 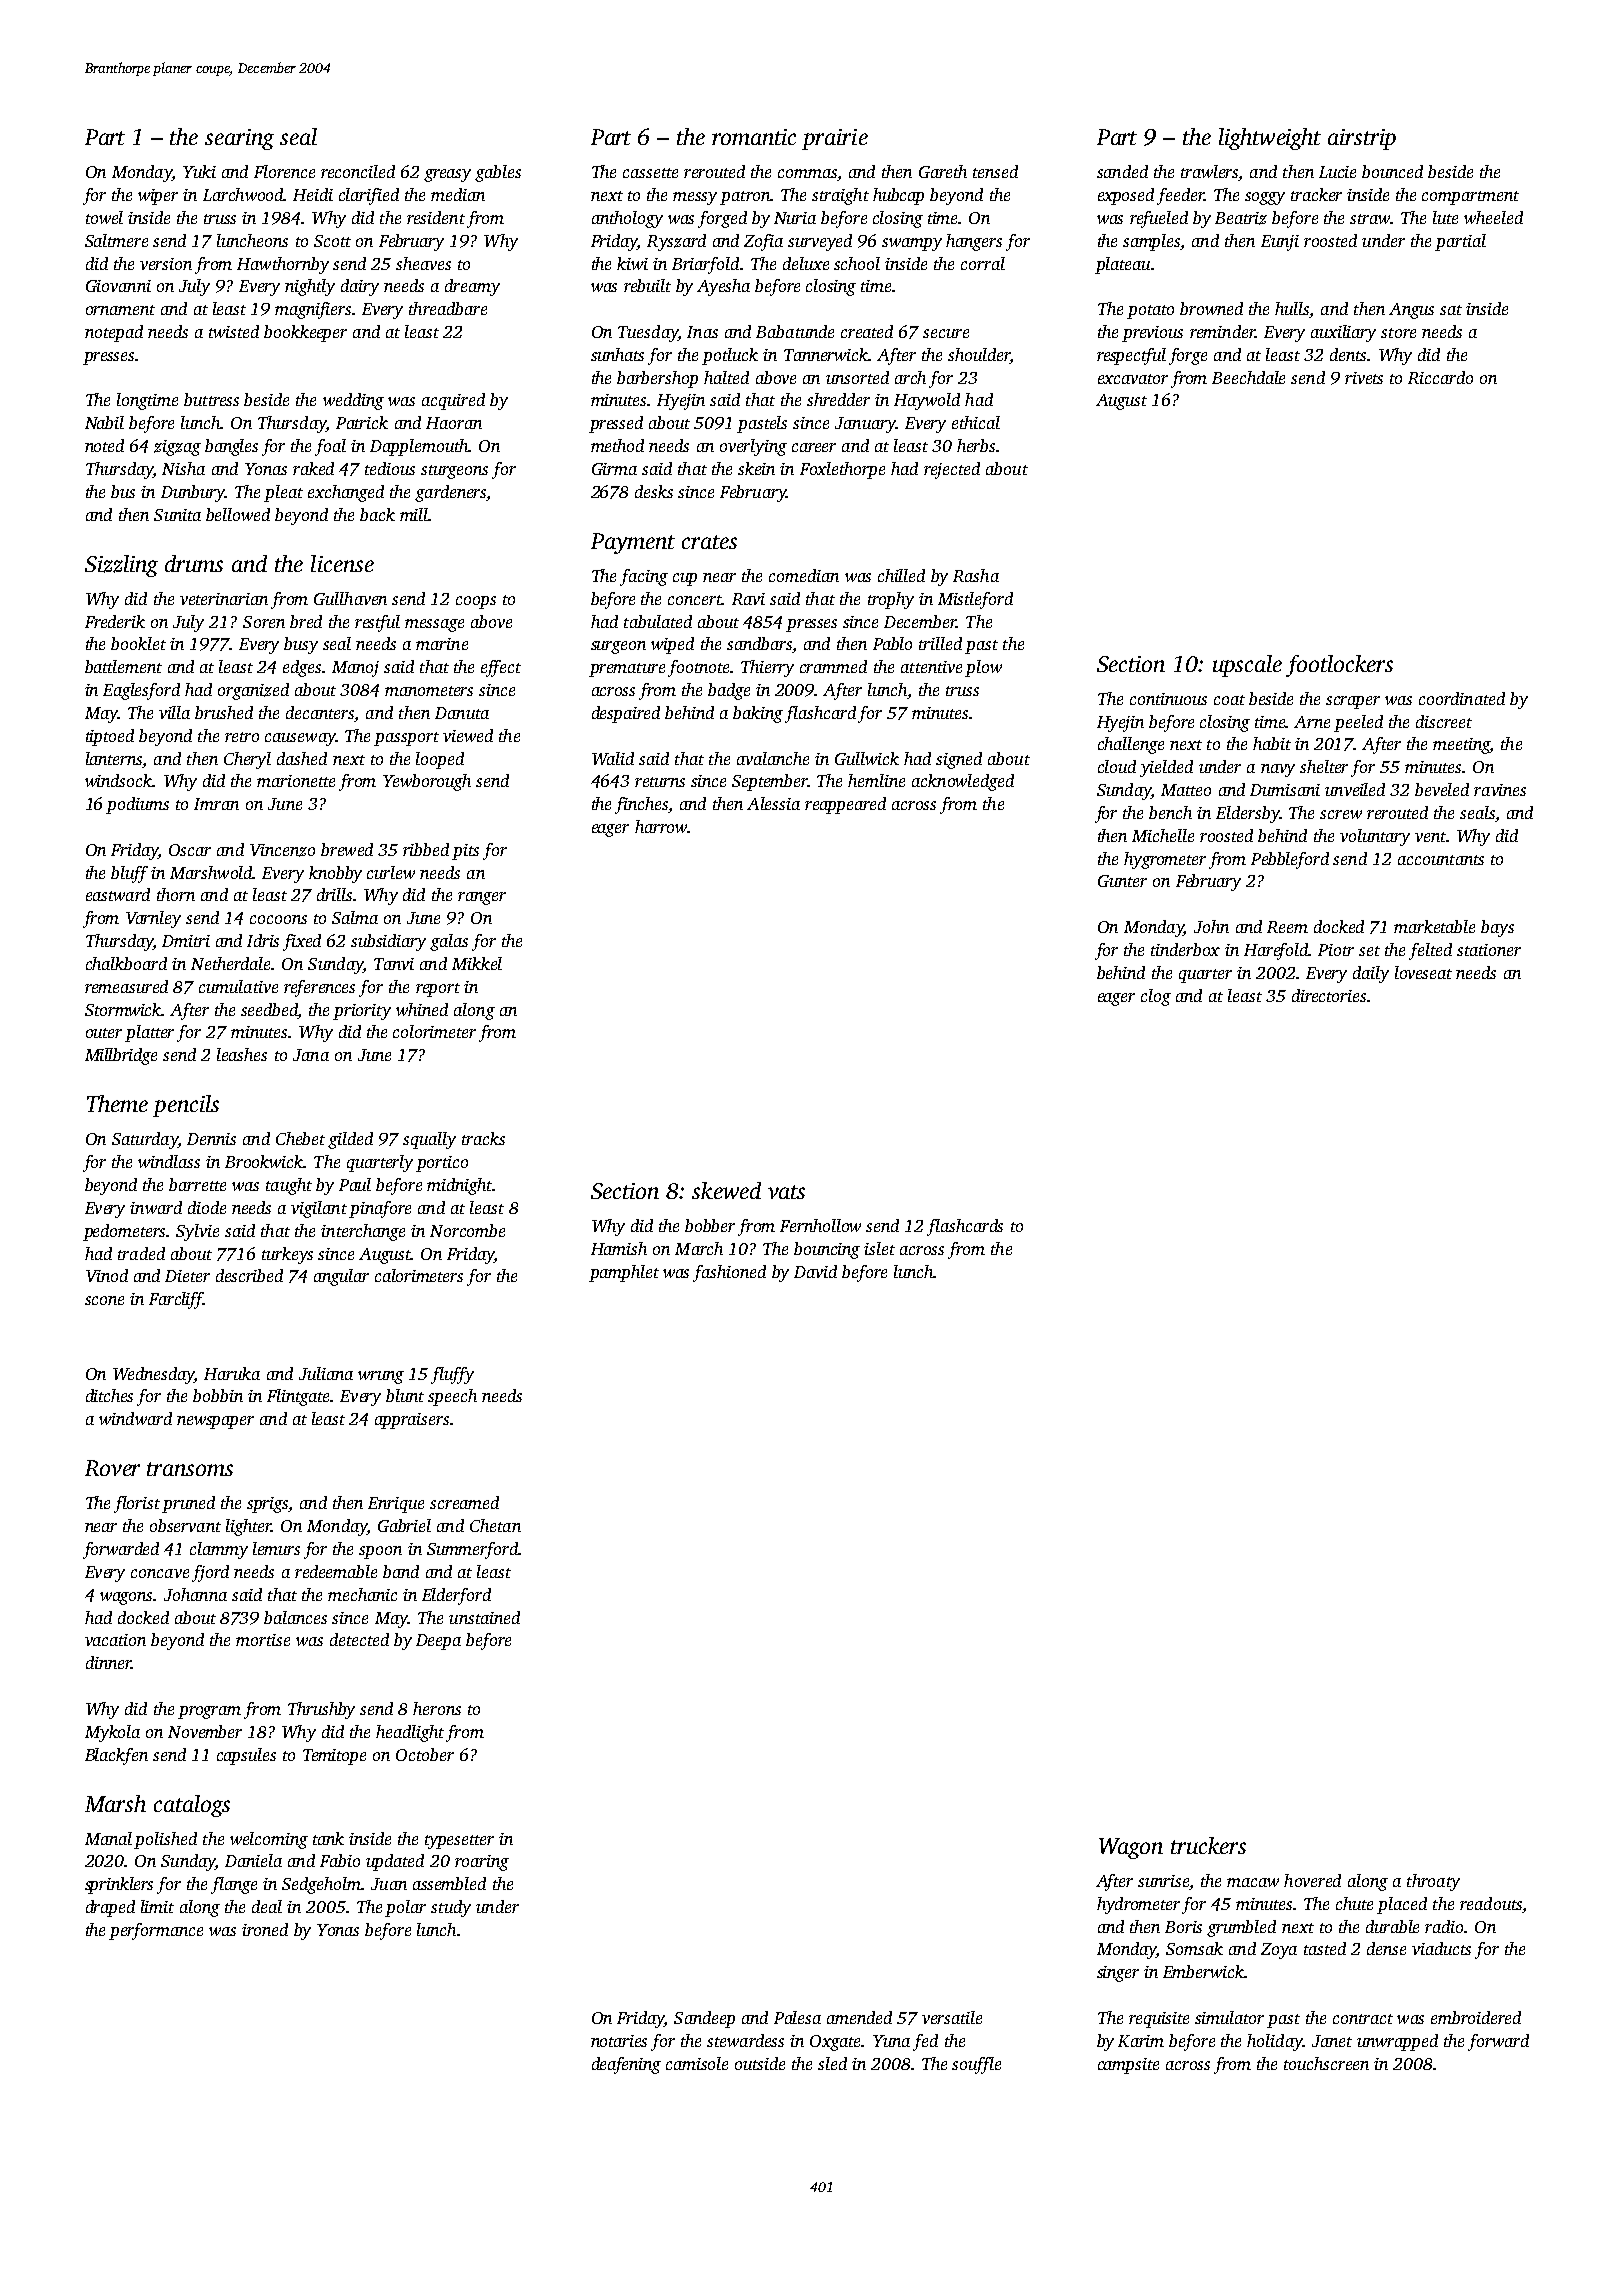 I want to click on notepad, so click(x=114, y=333).
